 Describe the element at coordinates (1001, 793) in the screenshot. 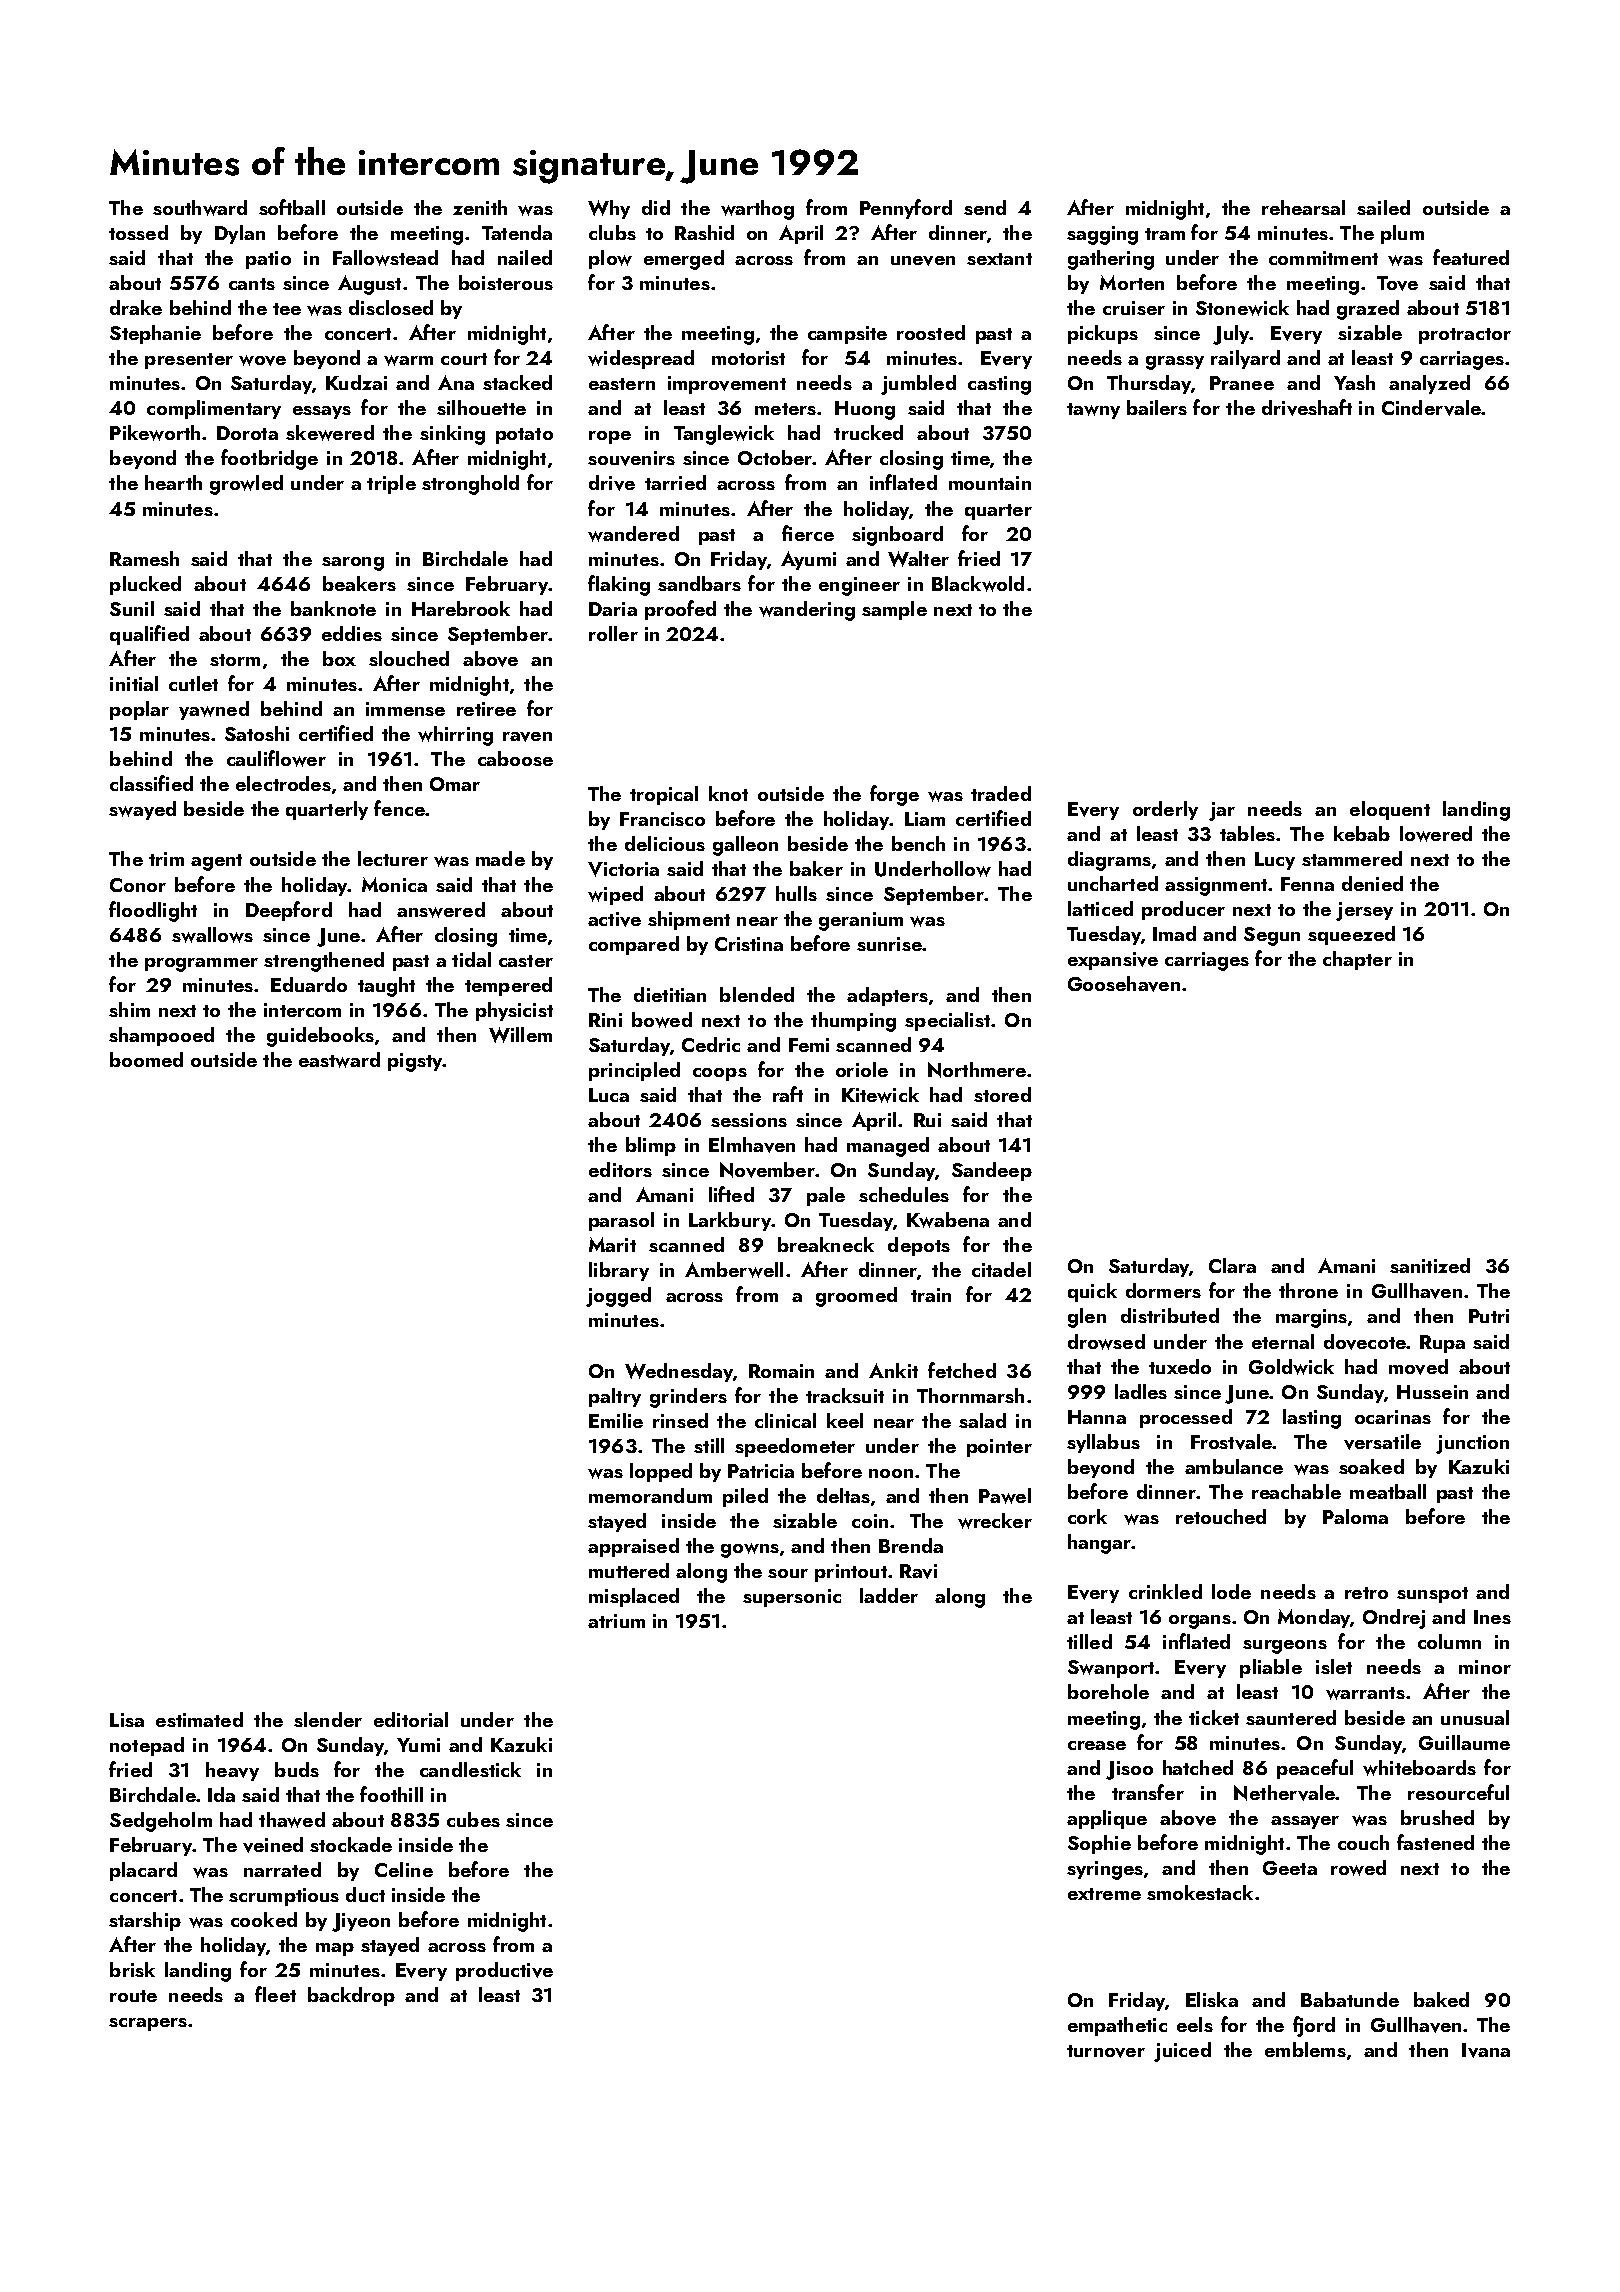

I see `traded` at that location.
